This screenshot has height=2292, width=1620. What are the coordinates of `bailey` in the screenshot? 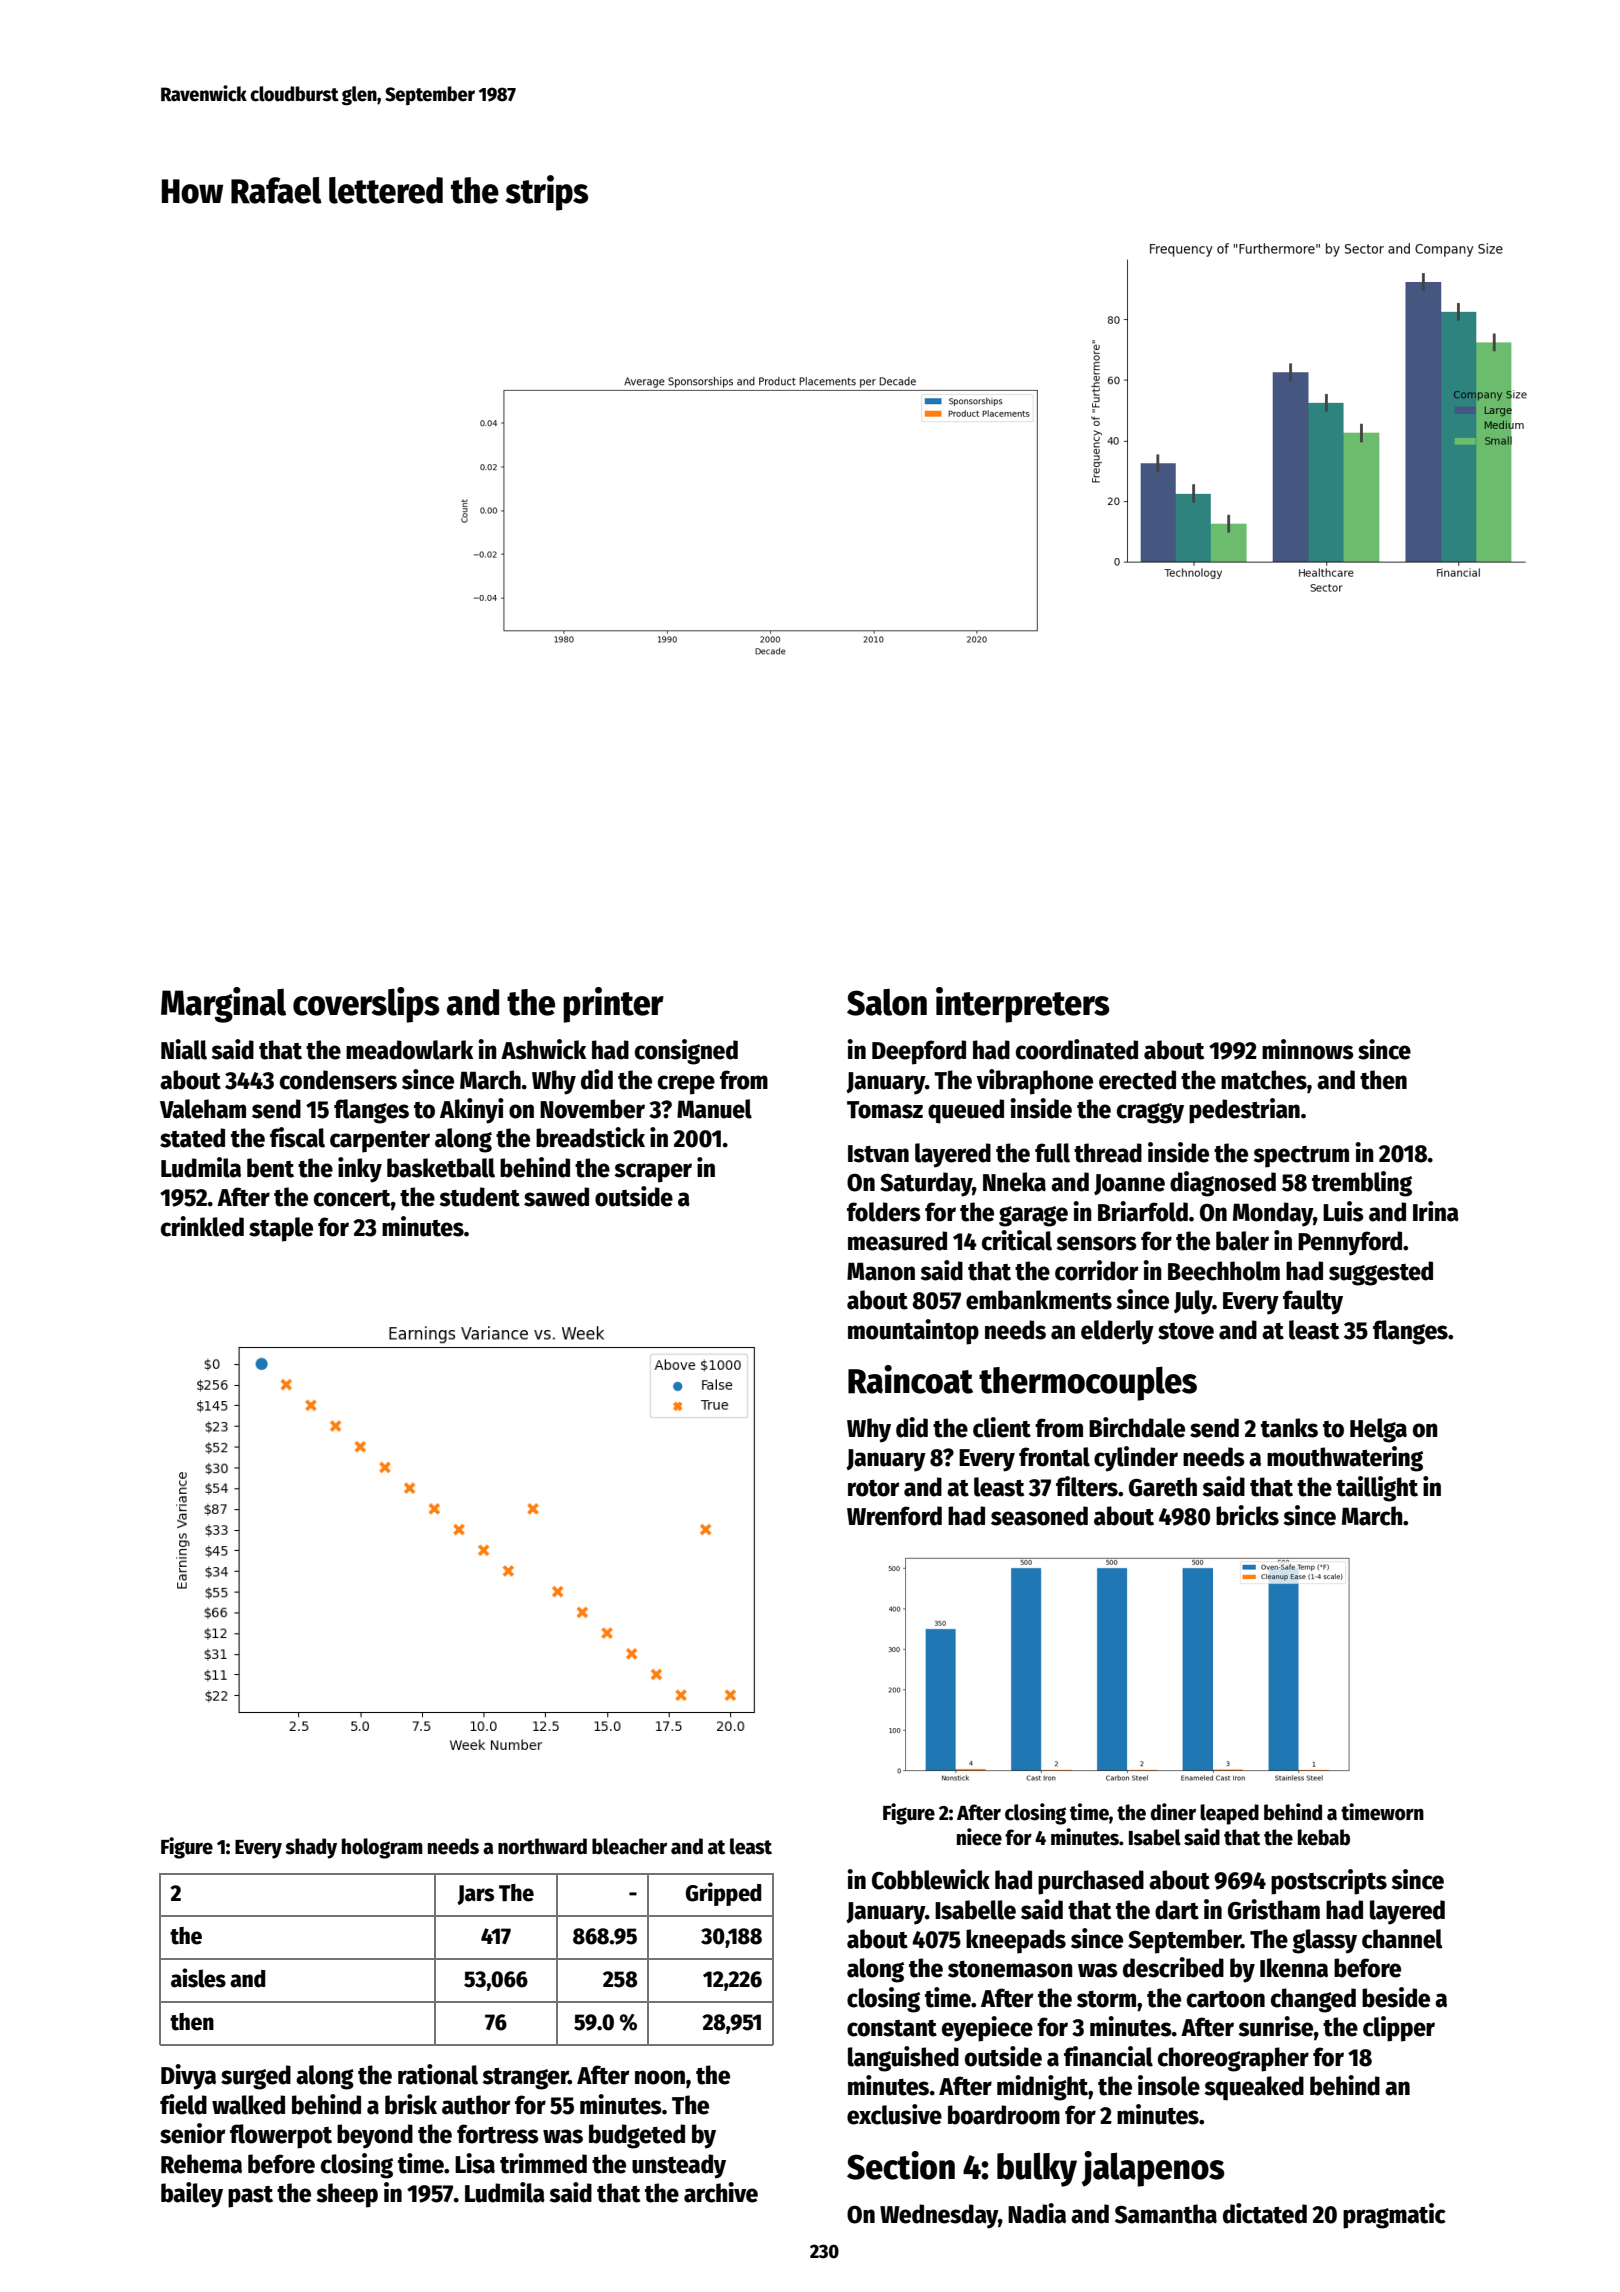 It's located at (192, 2195).
